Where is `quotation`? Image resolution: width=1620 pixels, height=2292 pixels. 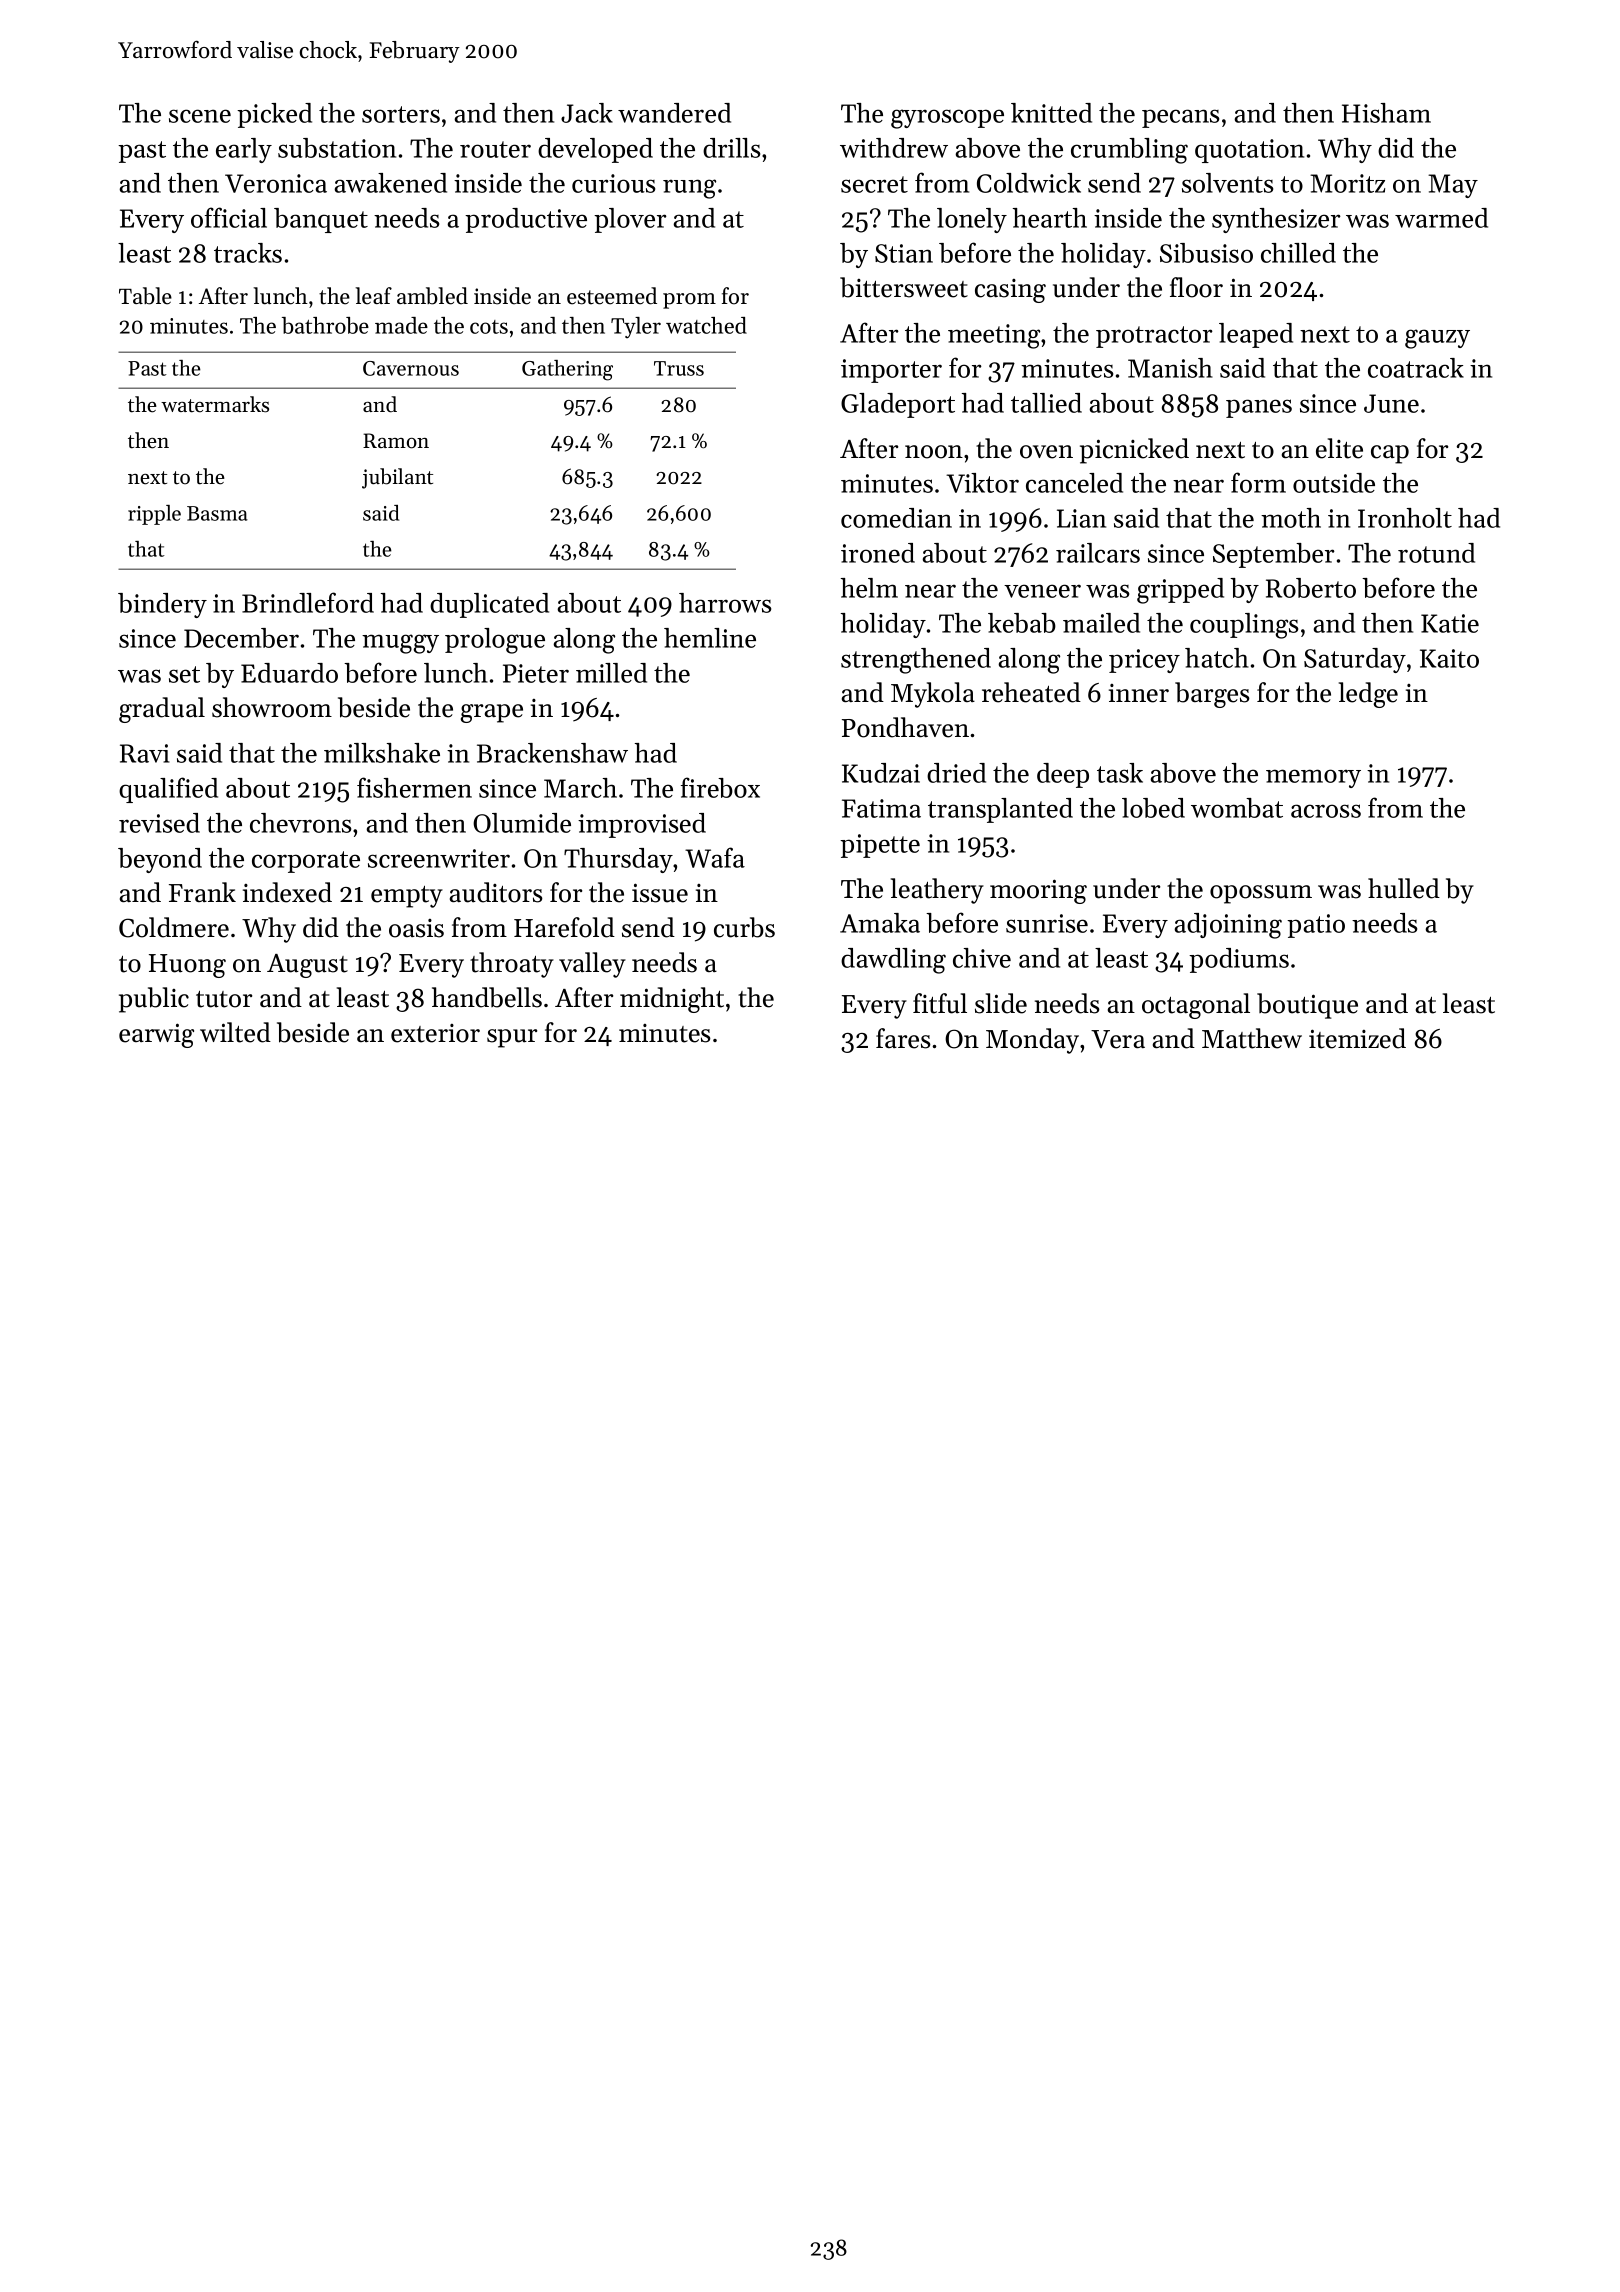 quotation is located at coordinates (1249, 151).
